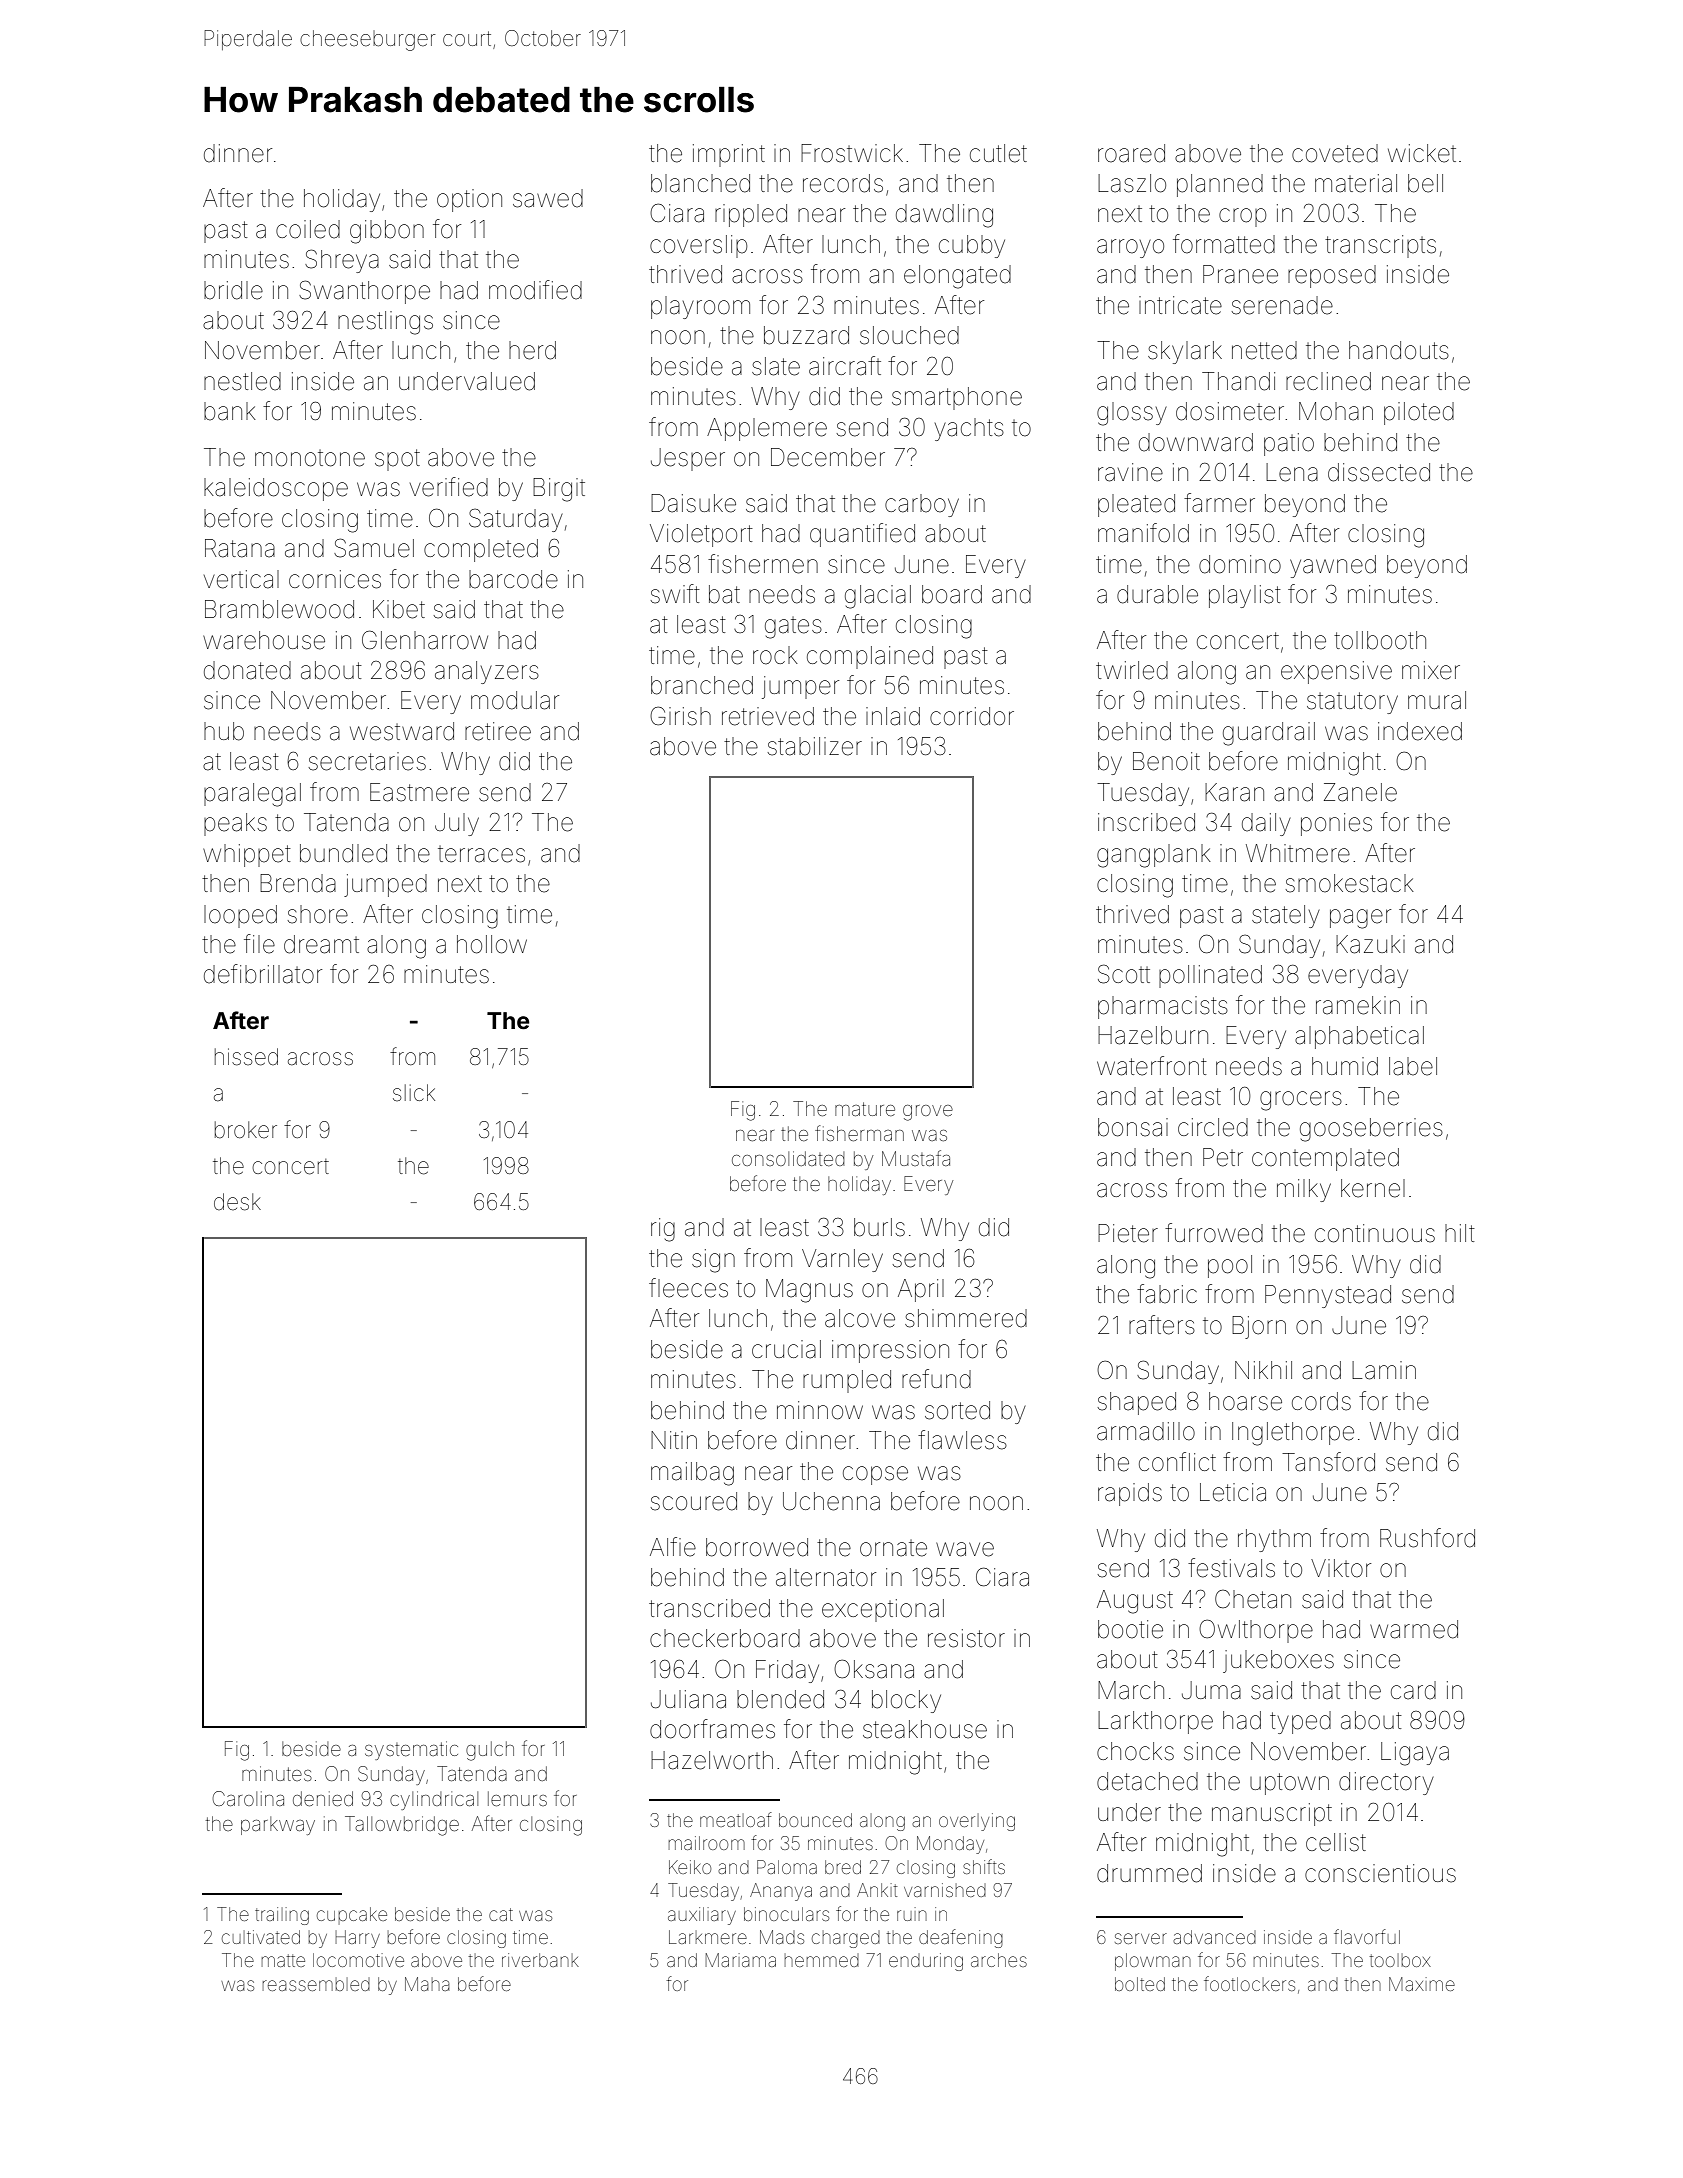 This image has width=1683, height=2178. I want to click on carboy, so click(922, 505).
